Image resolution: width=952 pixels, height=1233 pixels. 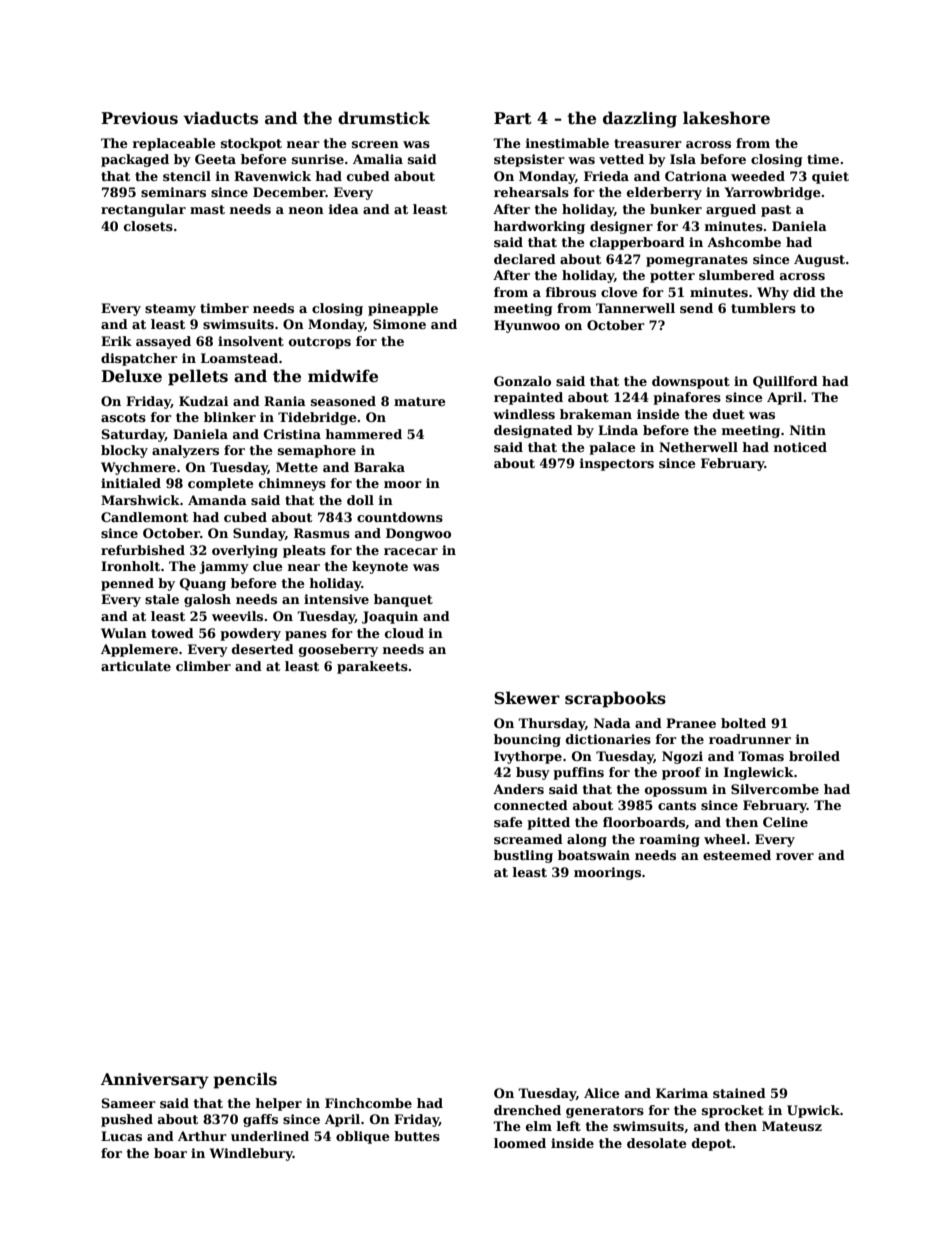 What do you see at coordinates (404, 633) in the image?
I see `cloud` at bounding box center [404, 633].
